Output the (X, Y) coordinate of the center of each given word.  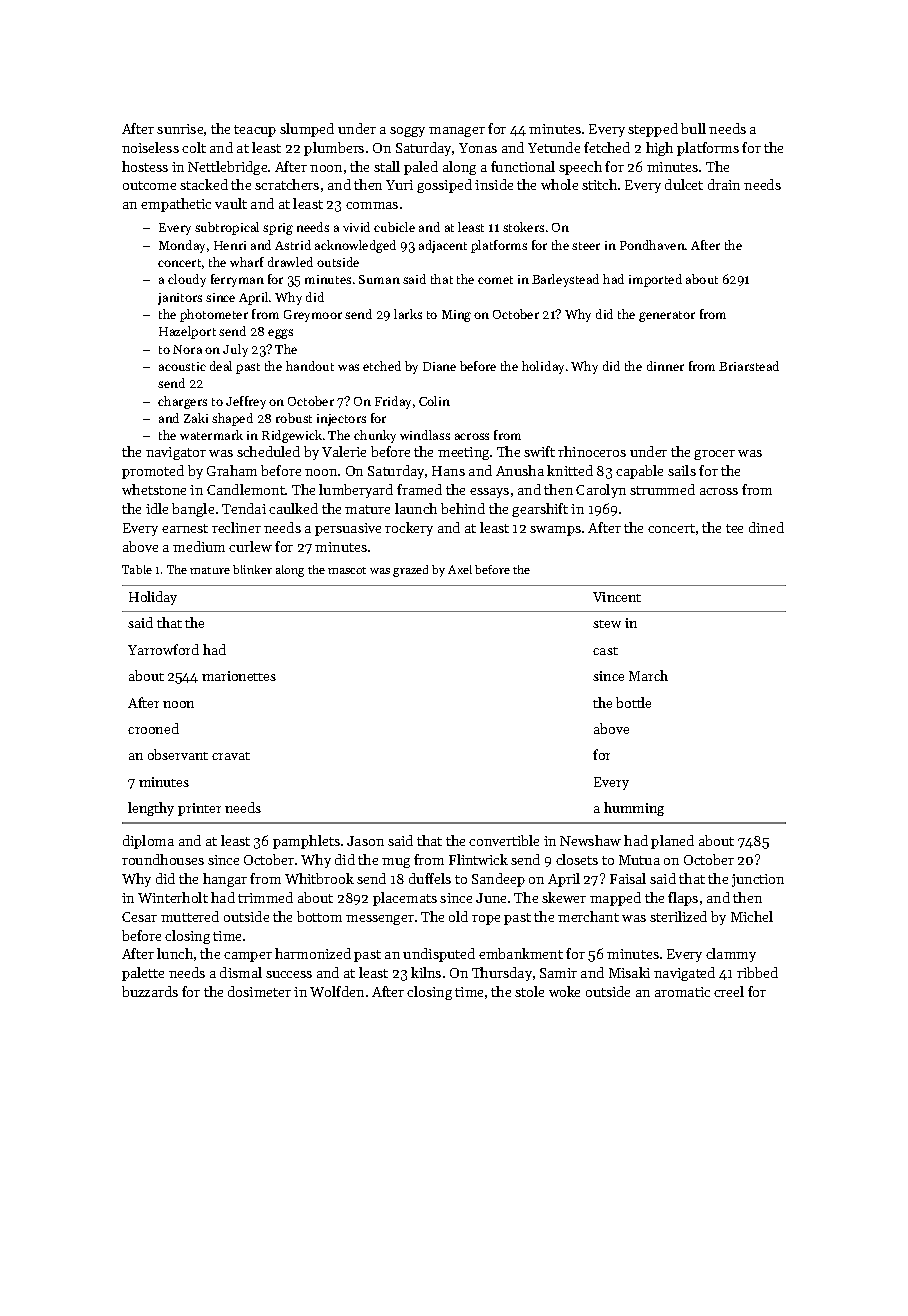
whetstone (154, 489)
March (648, 675)
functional (523, 166)
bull (693, 128)
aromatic (682, 992)
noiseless (150, 147)
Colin (434, 401)
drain (724, 184)
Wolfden (337, 991)
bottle (633, 702)
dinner (665, 366)
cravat (231, 756)
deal (221, 366)
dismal (241, 972)
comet (495, 280)
